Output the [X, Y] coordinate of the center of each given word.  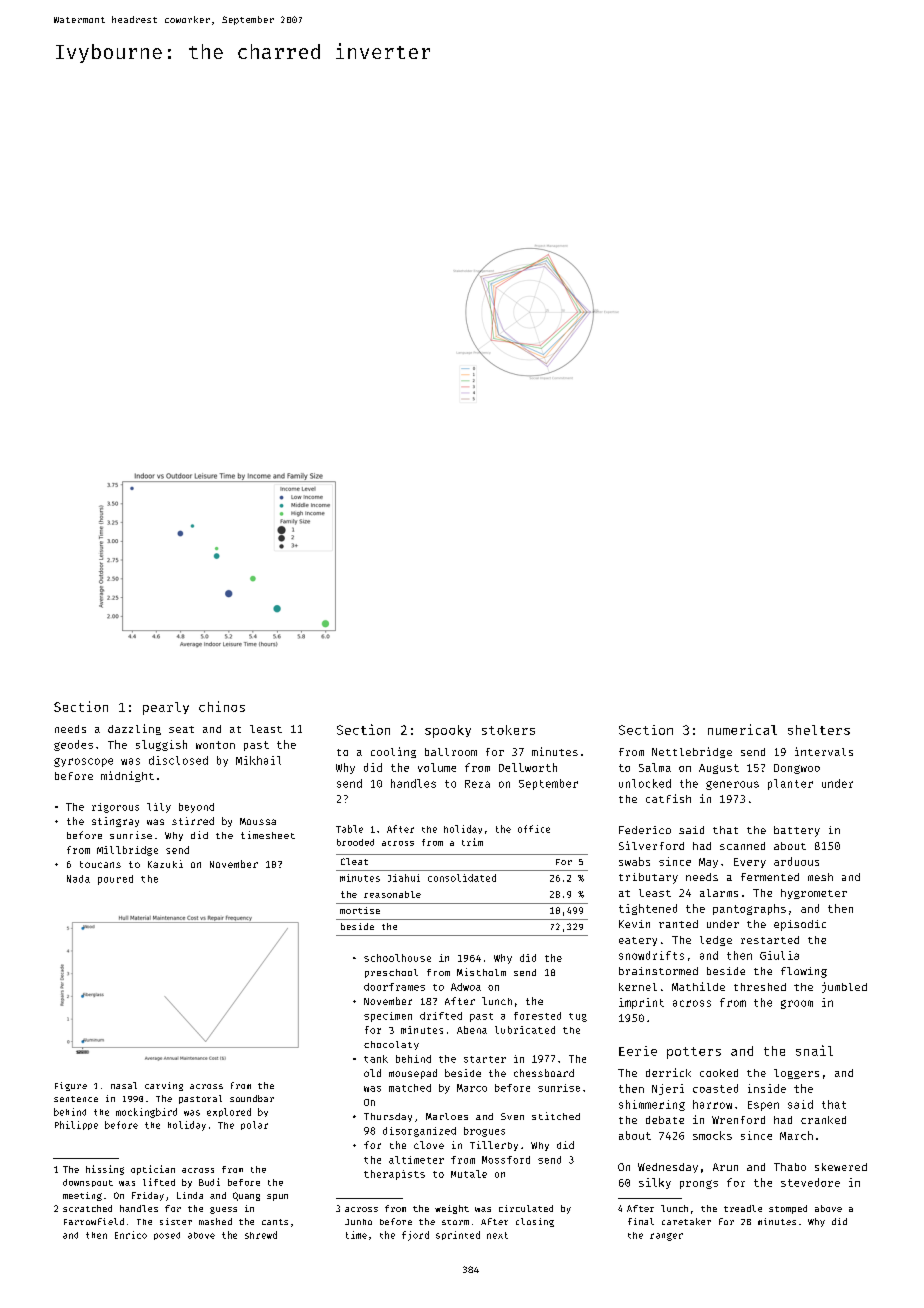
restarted [770, 940]
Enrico [131, 1235]
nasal [124, 1085]
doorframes [394, 987]
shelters [819, 730]
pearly [166, 708]
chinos [222, 706]
